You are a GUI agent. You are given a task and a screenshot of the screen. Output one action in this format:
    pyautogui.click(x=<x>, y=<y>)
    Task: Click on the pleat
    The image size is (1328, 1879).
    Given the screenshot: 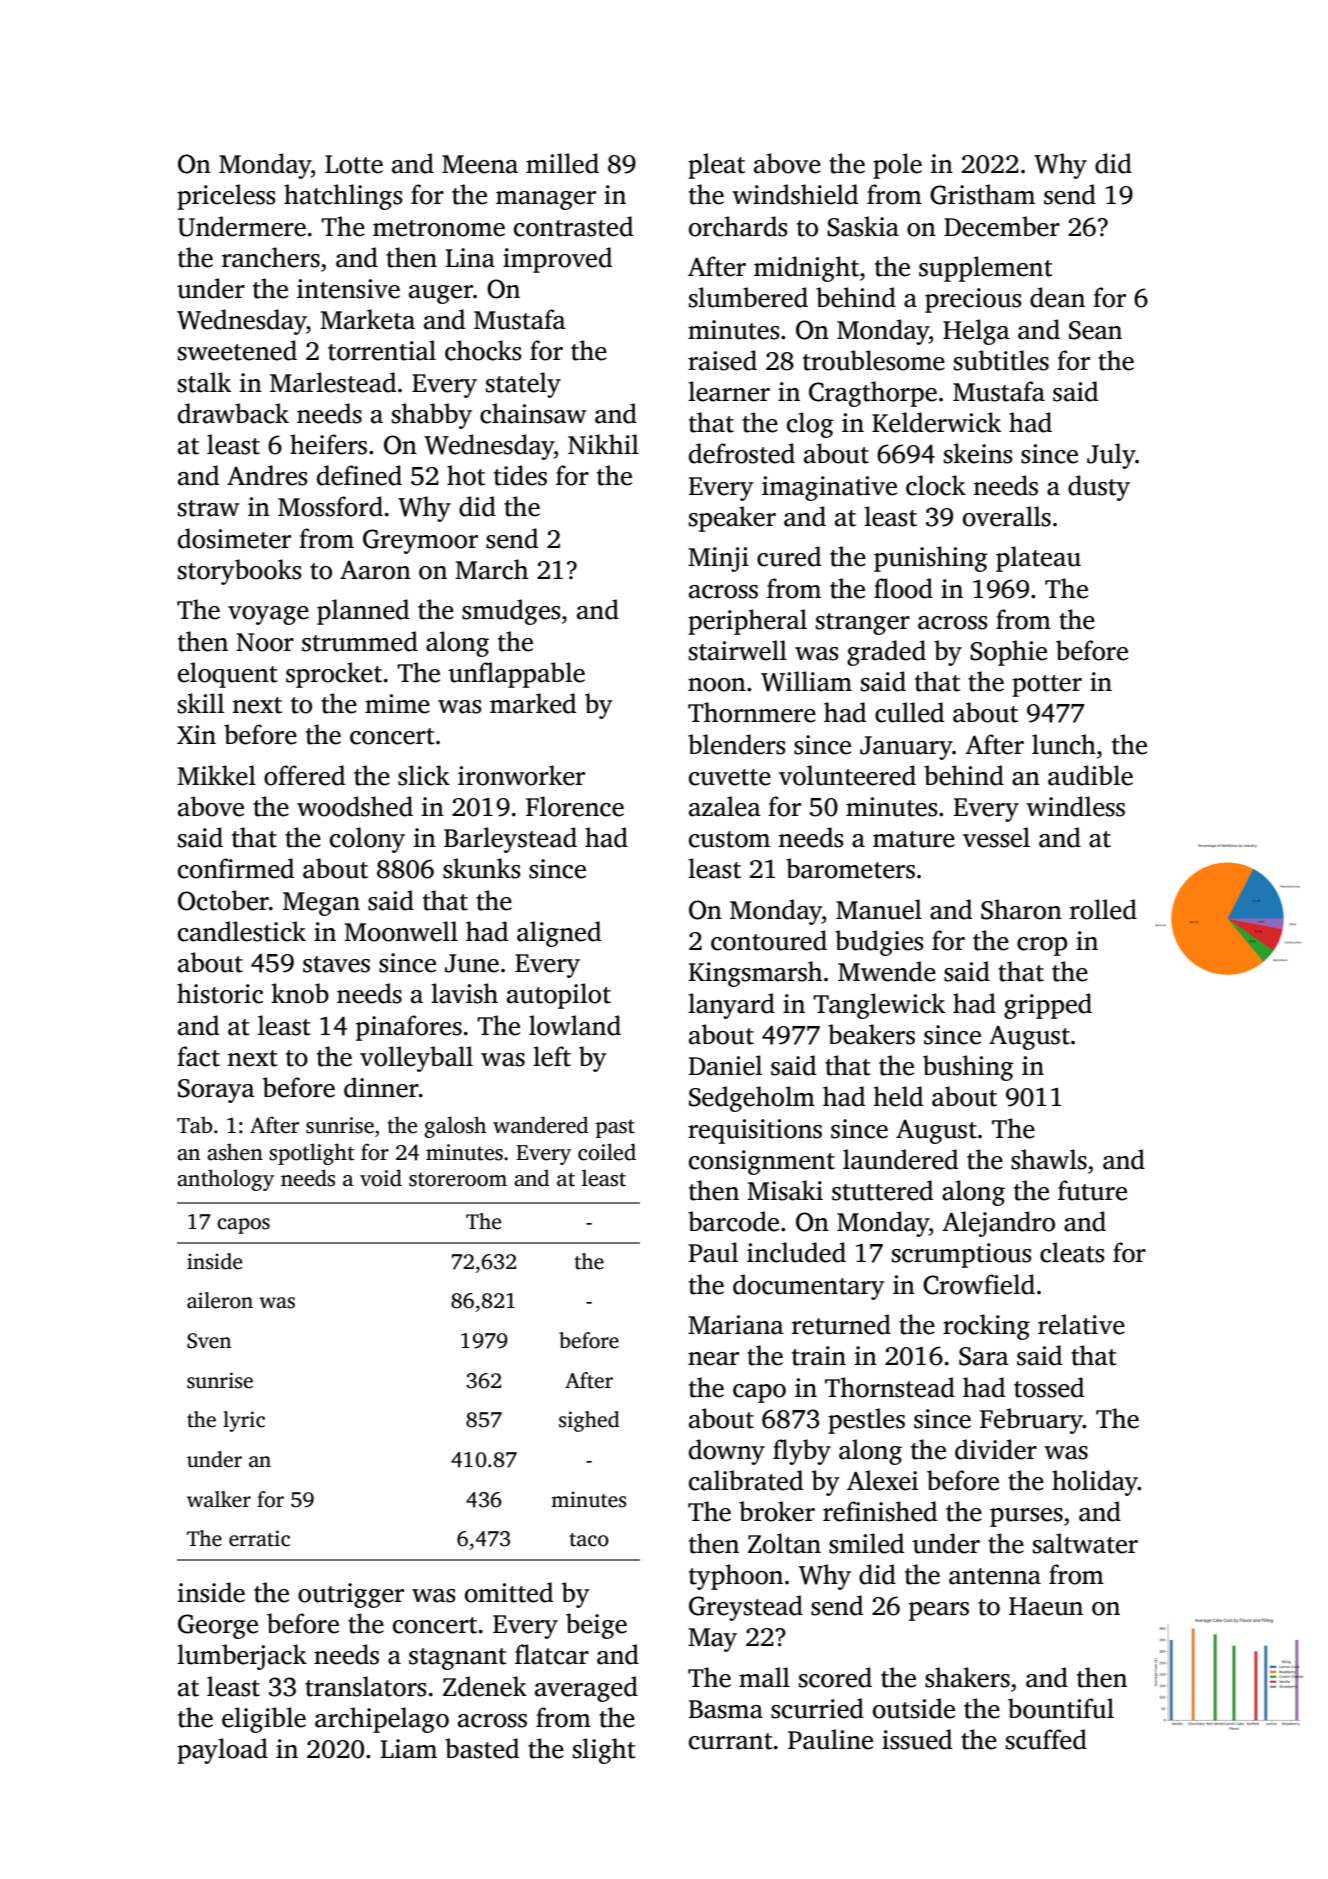 What is the action you would take?
    pyautogui.click(x=716, y=166)
